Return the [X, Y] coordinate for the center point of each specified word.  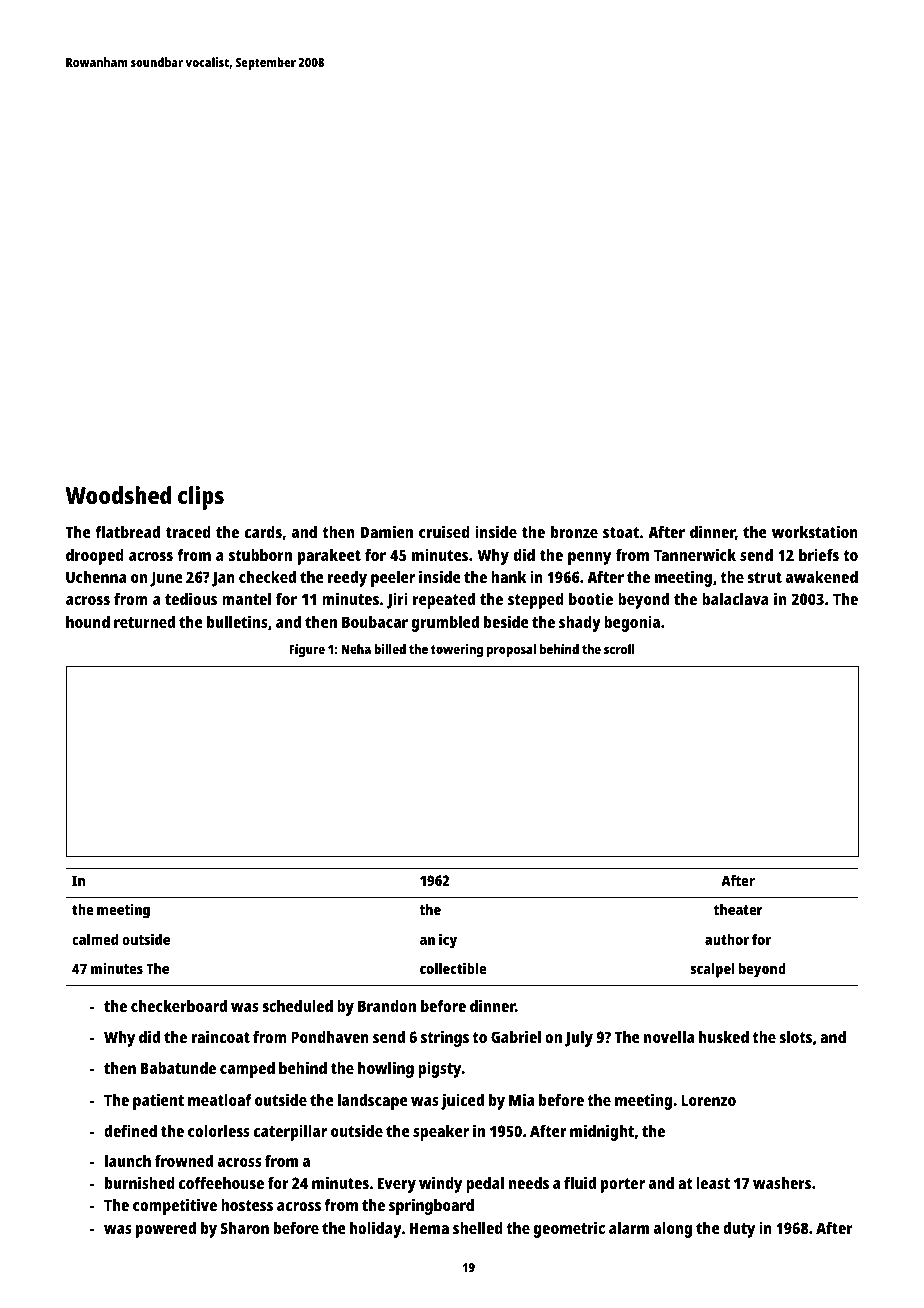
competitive [175, 1206]
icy [448, 941]
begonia [632, 623]
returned [144, 622]
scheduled [297, 1006]
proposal [511, 650]
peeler [393, 579]
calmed [95, 939]
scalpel [712, 970]
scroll [619, 649]
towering [457, 650]
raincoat [221, 1036]
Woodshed [118, 495]
